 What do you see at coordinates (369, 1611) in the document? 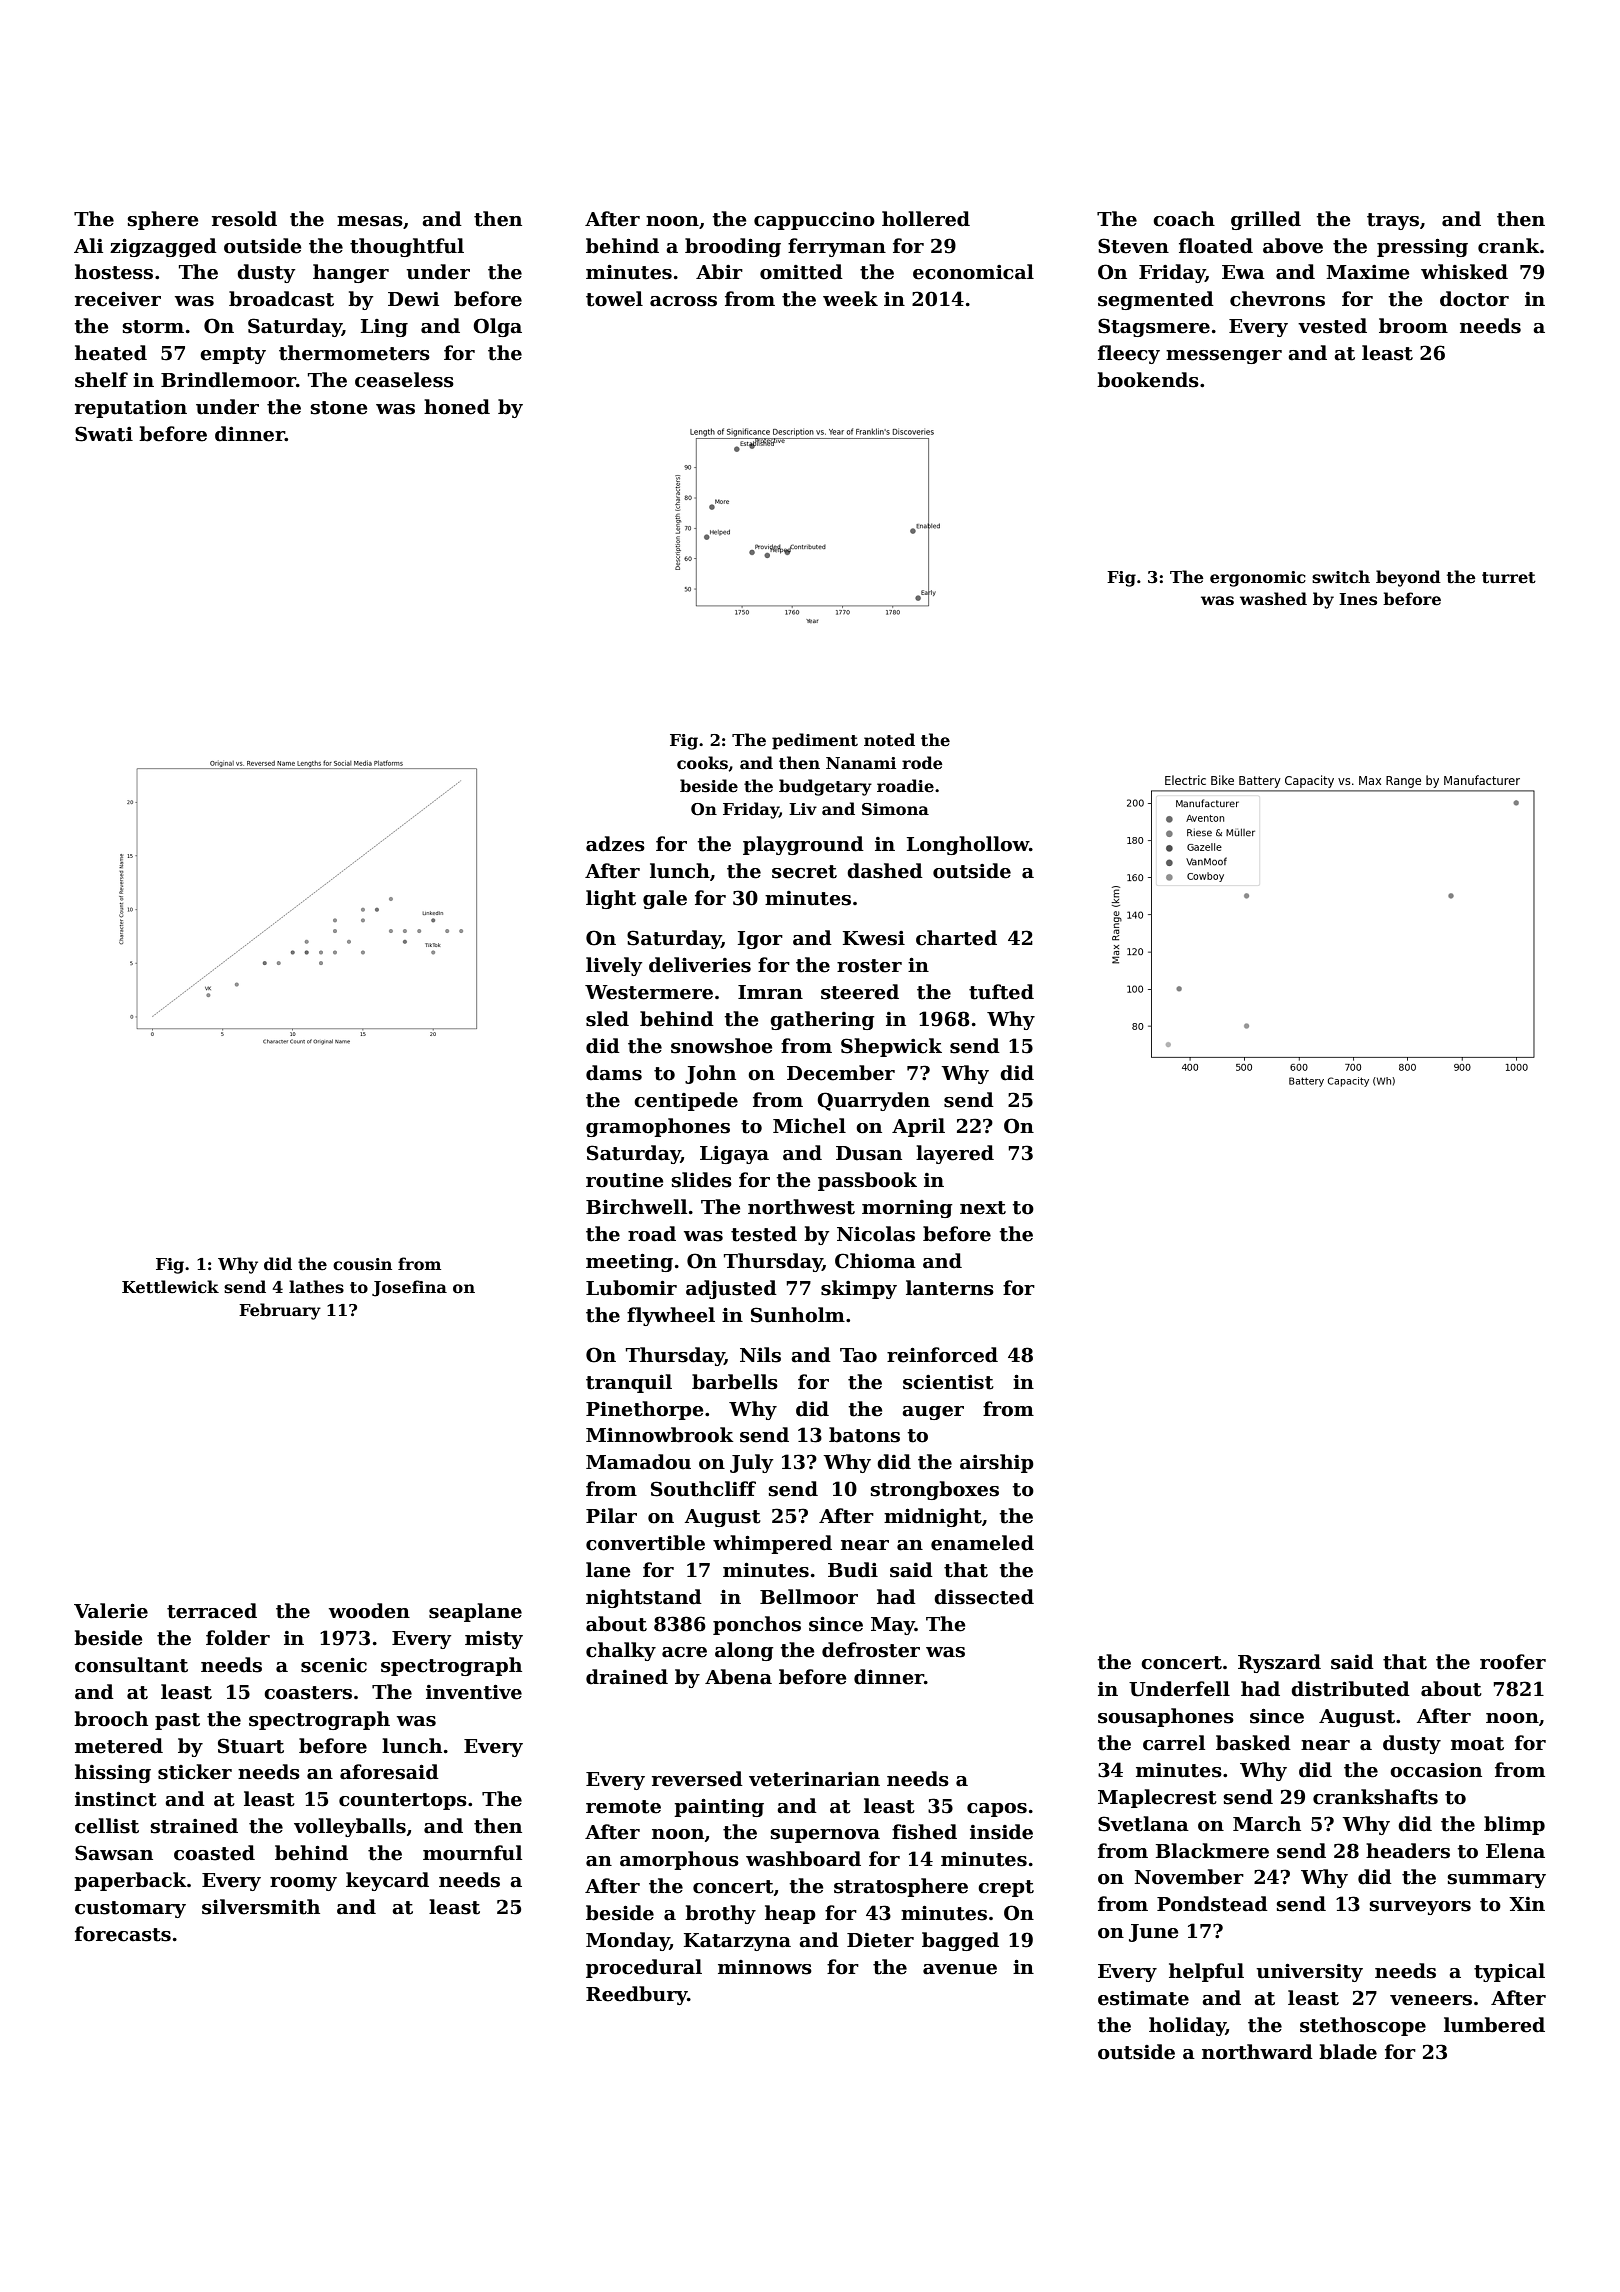
I see `wooden` at bounding box center [369, 1611].
